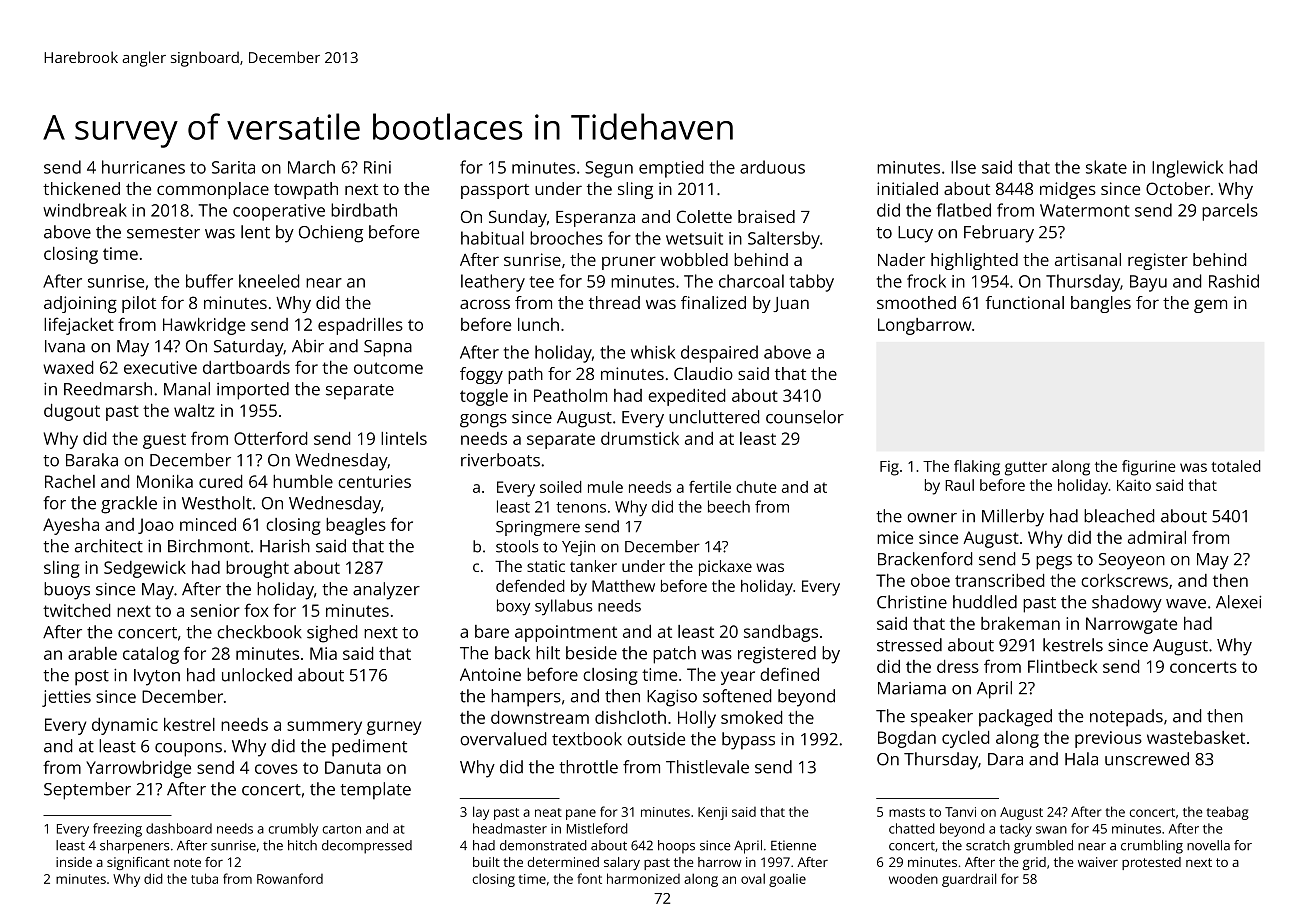 This page has width=1308, height=924. What do you see at coordinates (772, 167) in the page?
I see `arduous` at bounding box center [772, 167].
